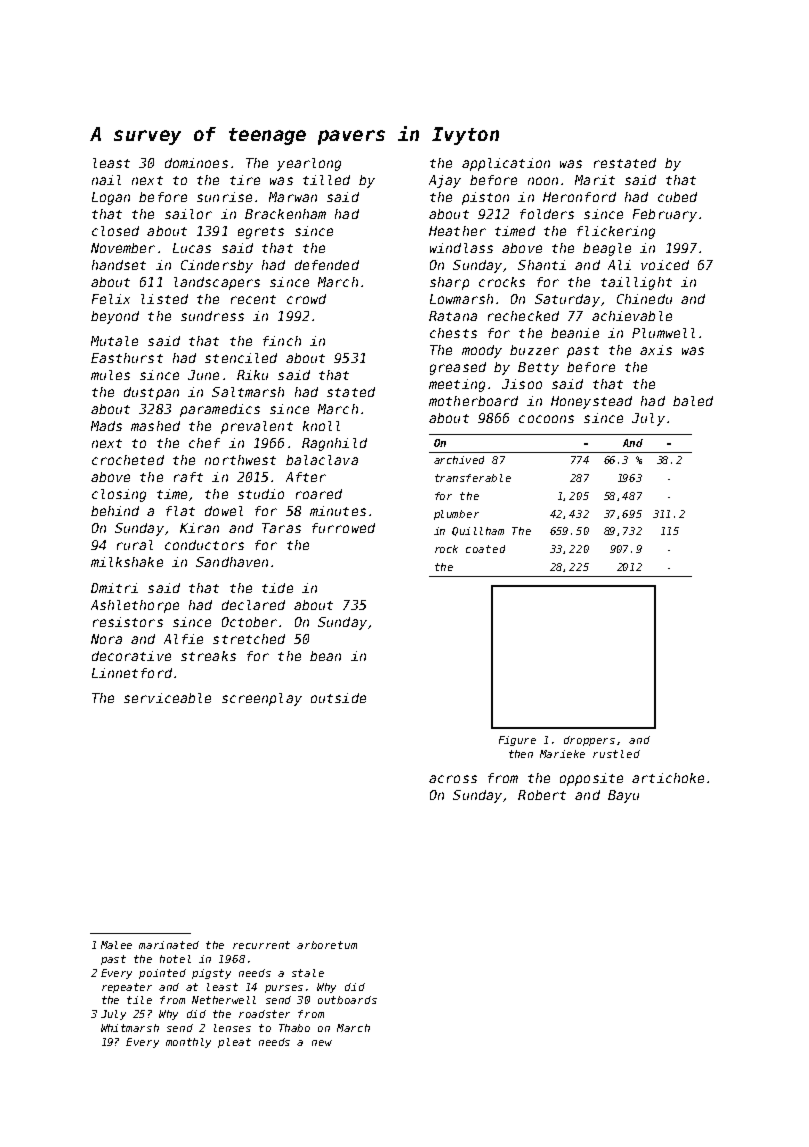 The width and height of the screenshot is (809, 1147). I want to click on cocoons, so click(546, 419).
